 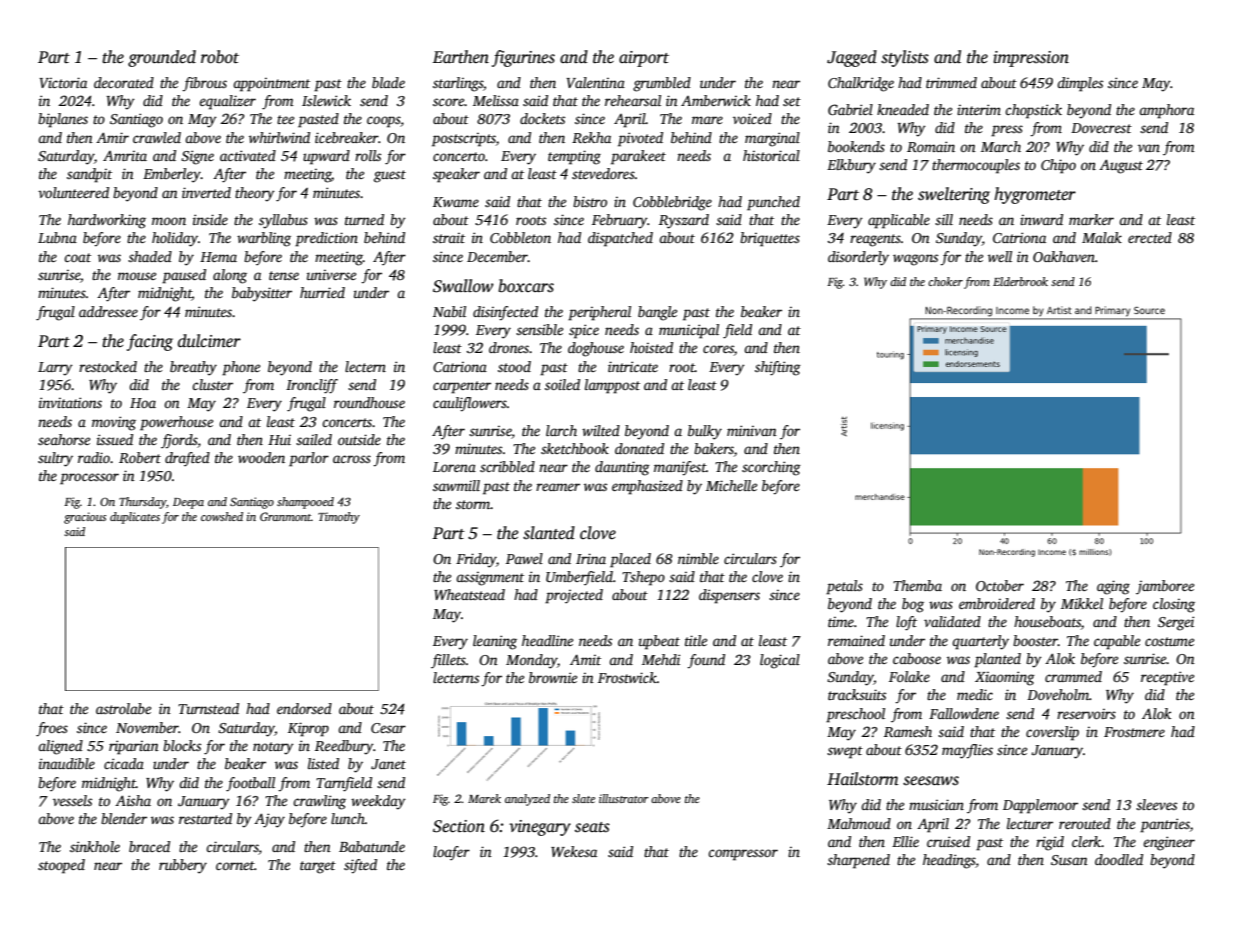 What do you see at coordinates (470, 404) in the page?
I see `cauliflowers` at bounding box center [470, 404].
